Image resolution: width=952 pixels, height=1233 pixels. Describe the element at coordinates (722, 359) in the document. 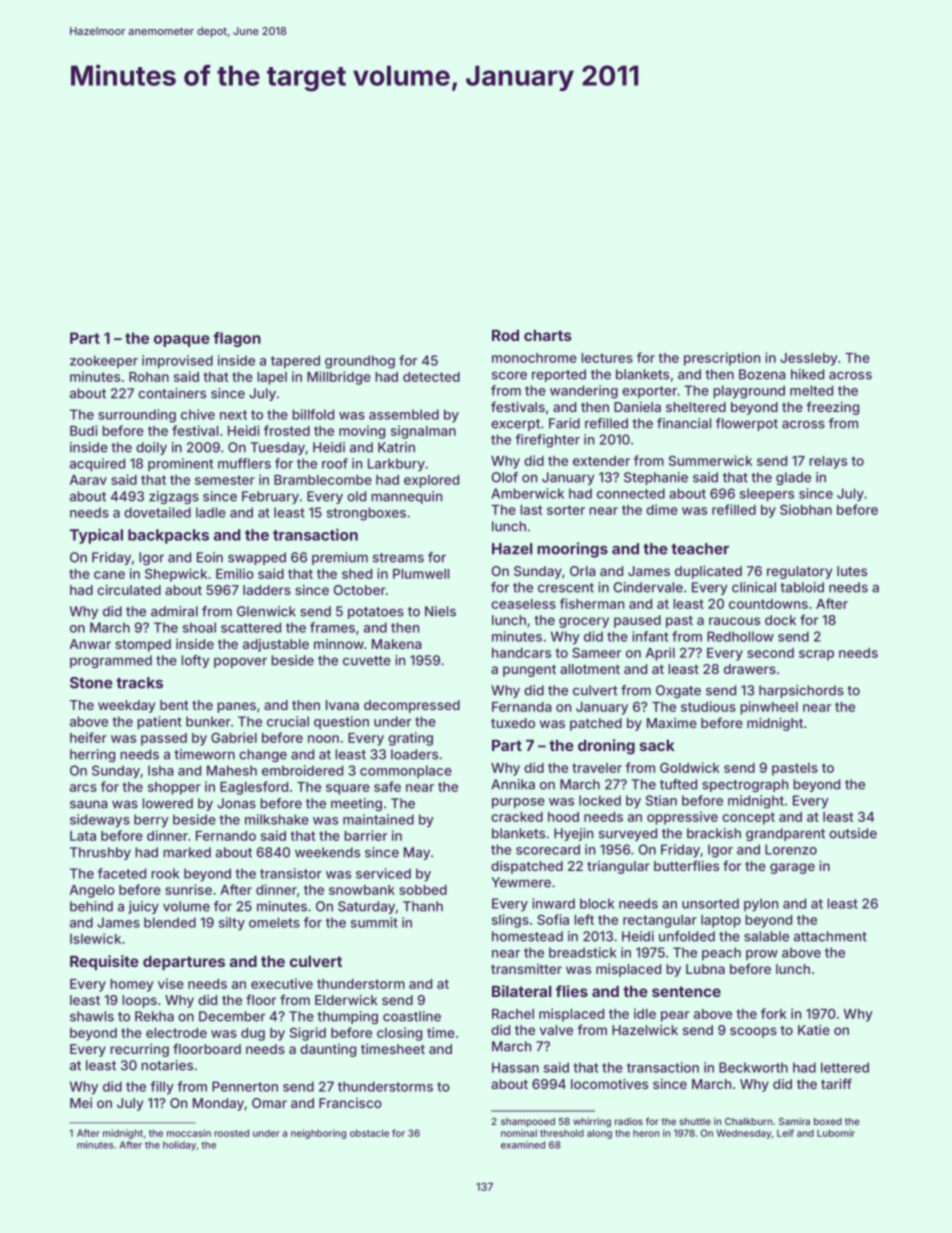

I see `prescription` at that location.
